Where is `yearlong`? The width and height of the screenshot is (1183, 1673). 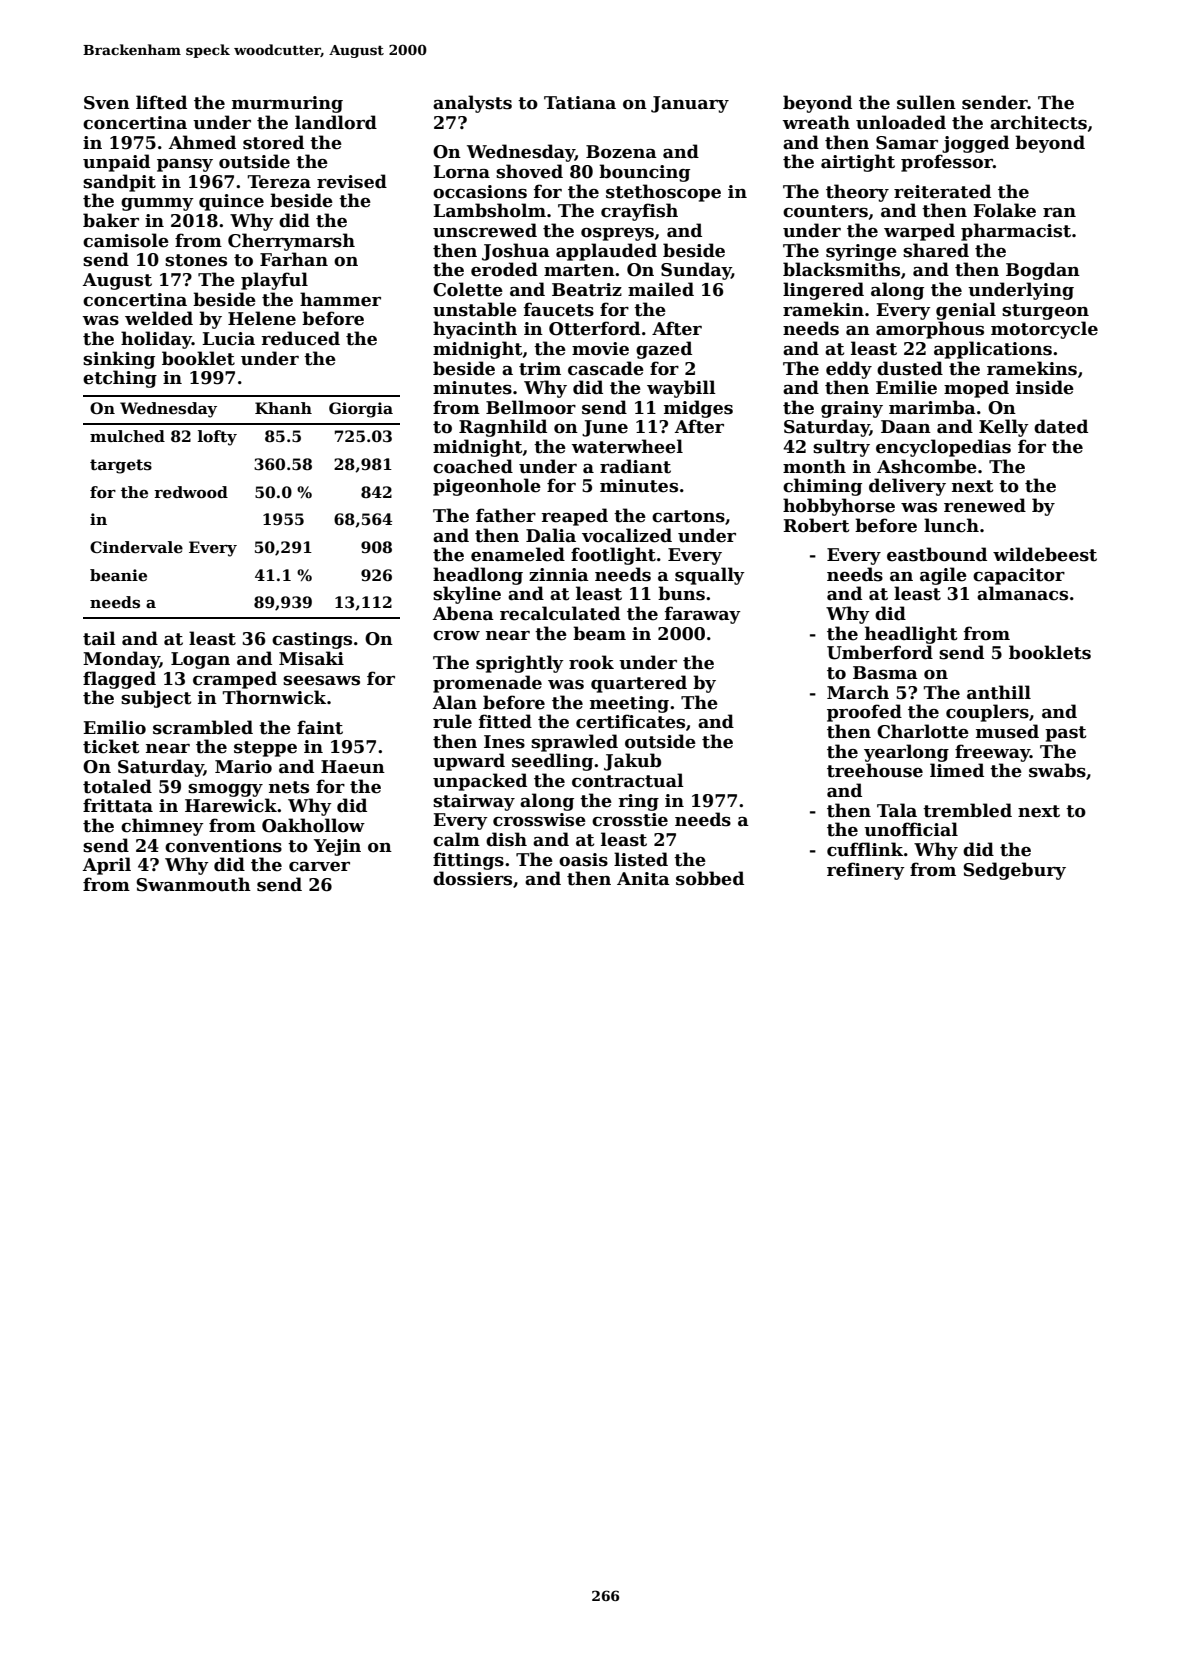 yearlong is located at coordinates (906, 753).
